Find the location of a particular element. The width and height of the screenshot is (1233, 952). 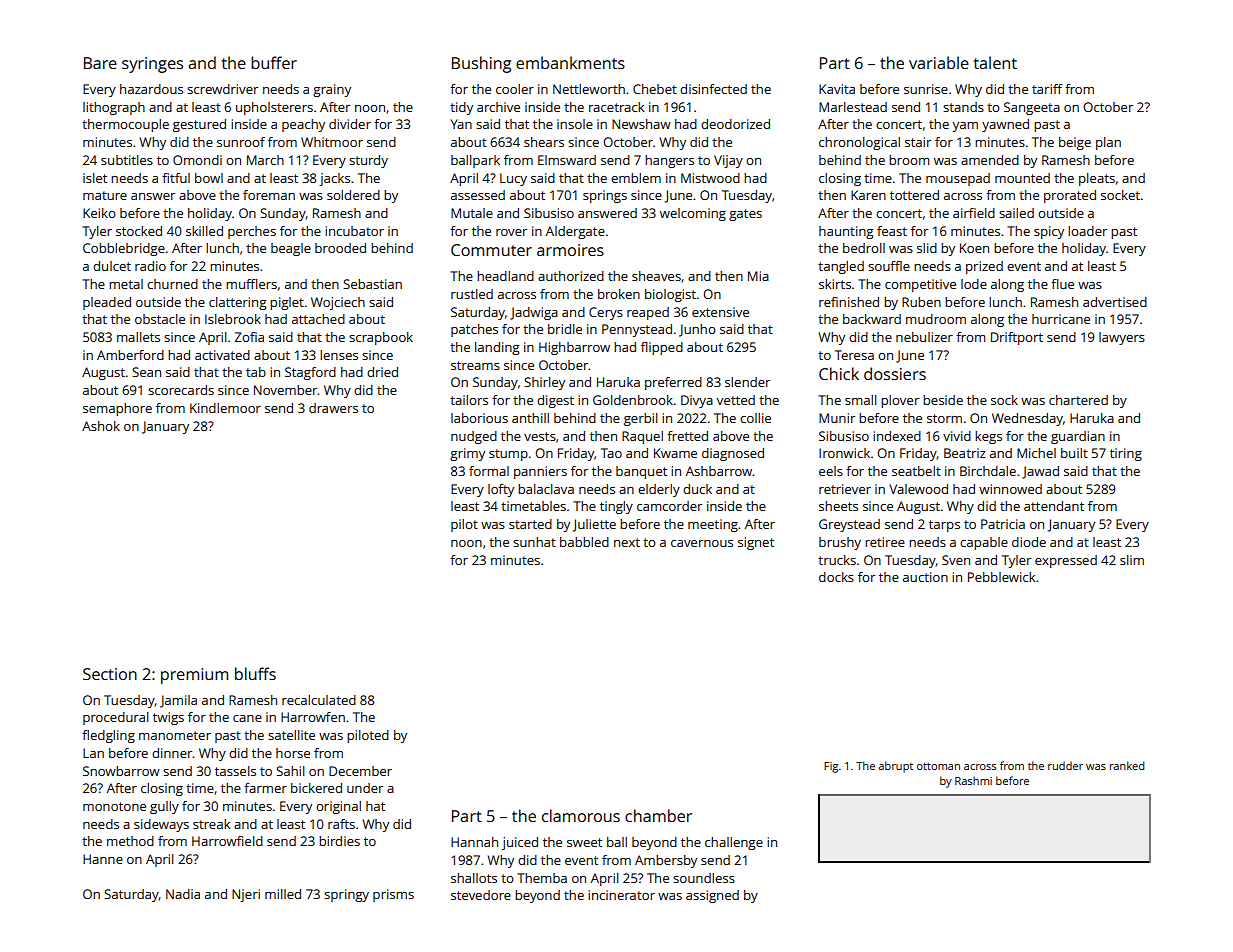

Mia is located at coordinates (758, 276).
